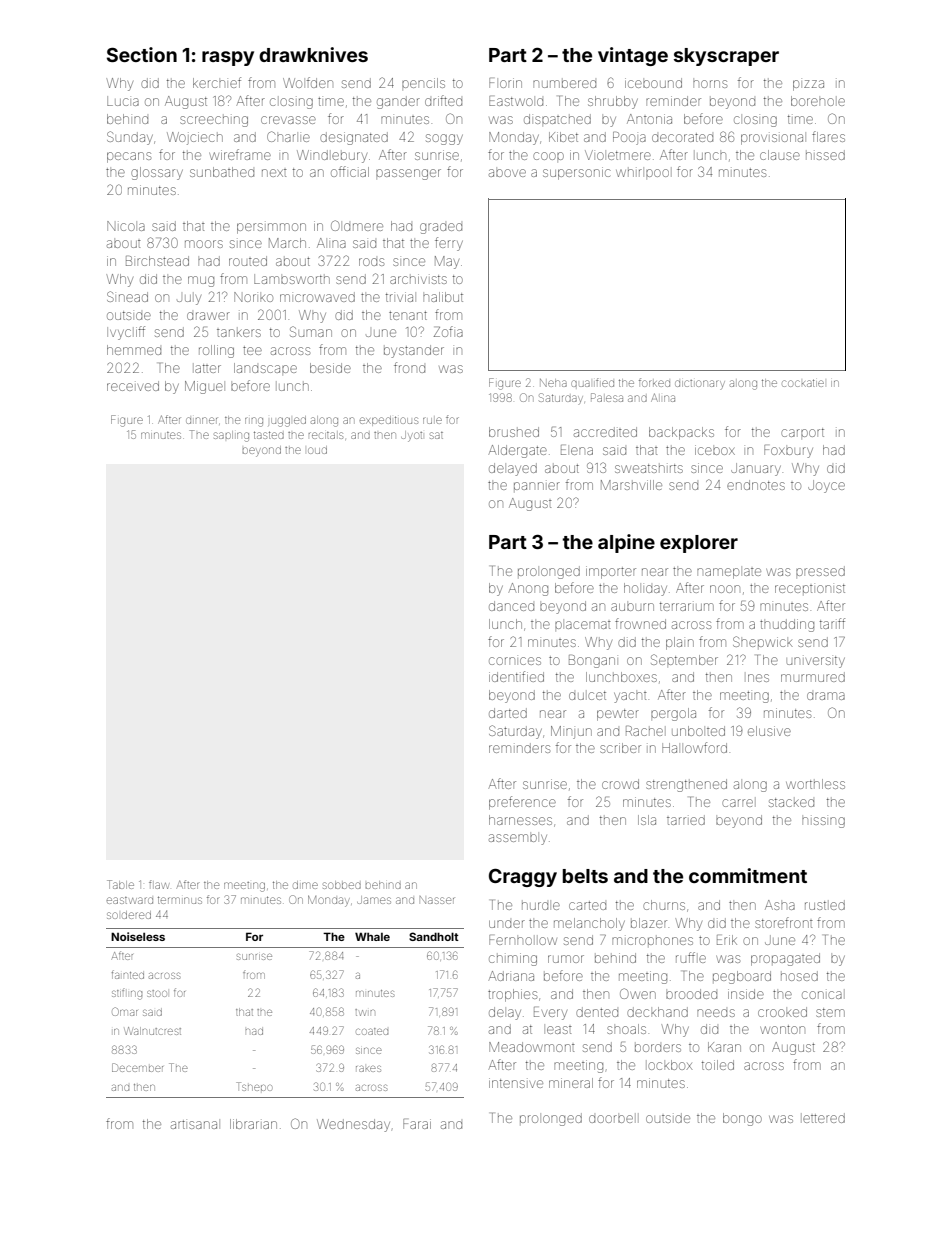  I want to click on flaw, so click(159, 884).
